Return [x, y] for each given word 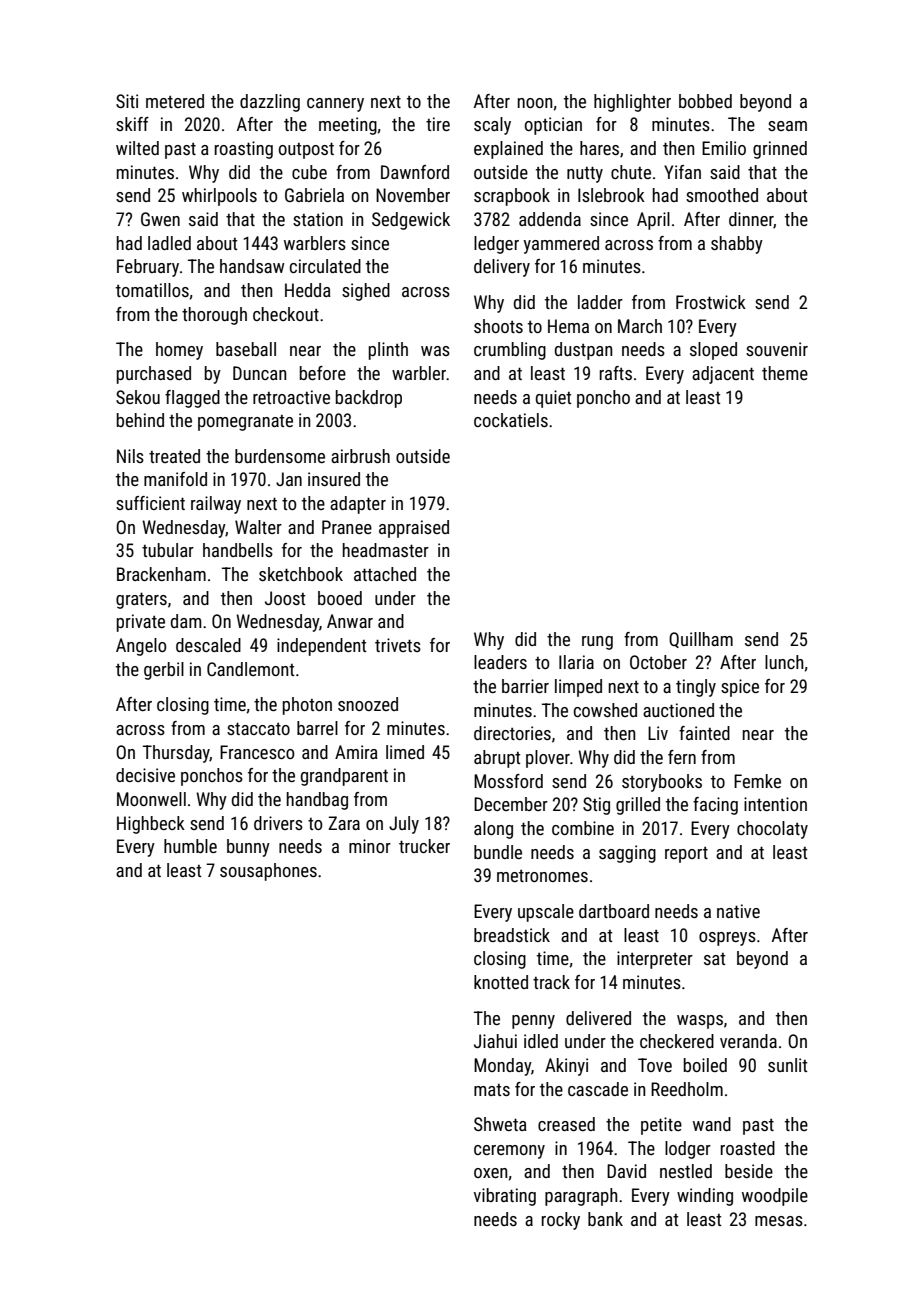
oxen [490, 1173]
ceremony [509, 1152]
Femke [757, 781]
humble [190, 846]
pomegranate [245, 423]
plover [548, 759]
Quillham [701, 640]
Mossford [508, 781]
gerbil [164, 671]
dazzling [270, 103]
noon [535, 103]
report [686, 855]
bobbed [705, 101]
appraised [414, 529]
